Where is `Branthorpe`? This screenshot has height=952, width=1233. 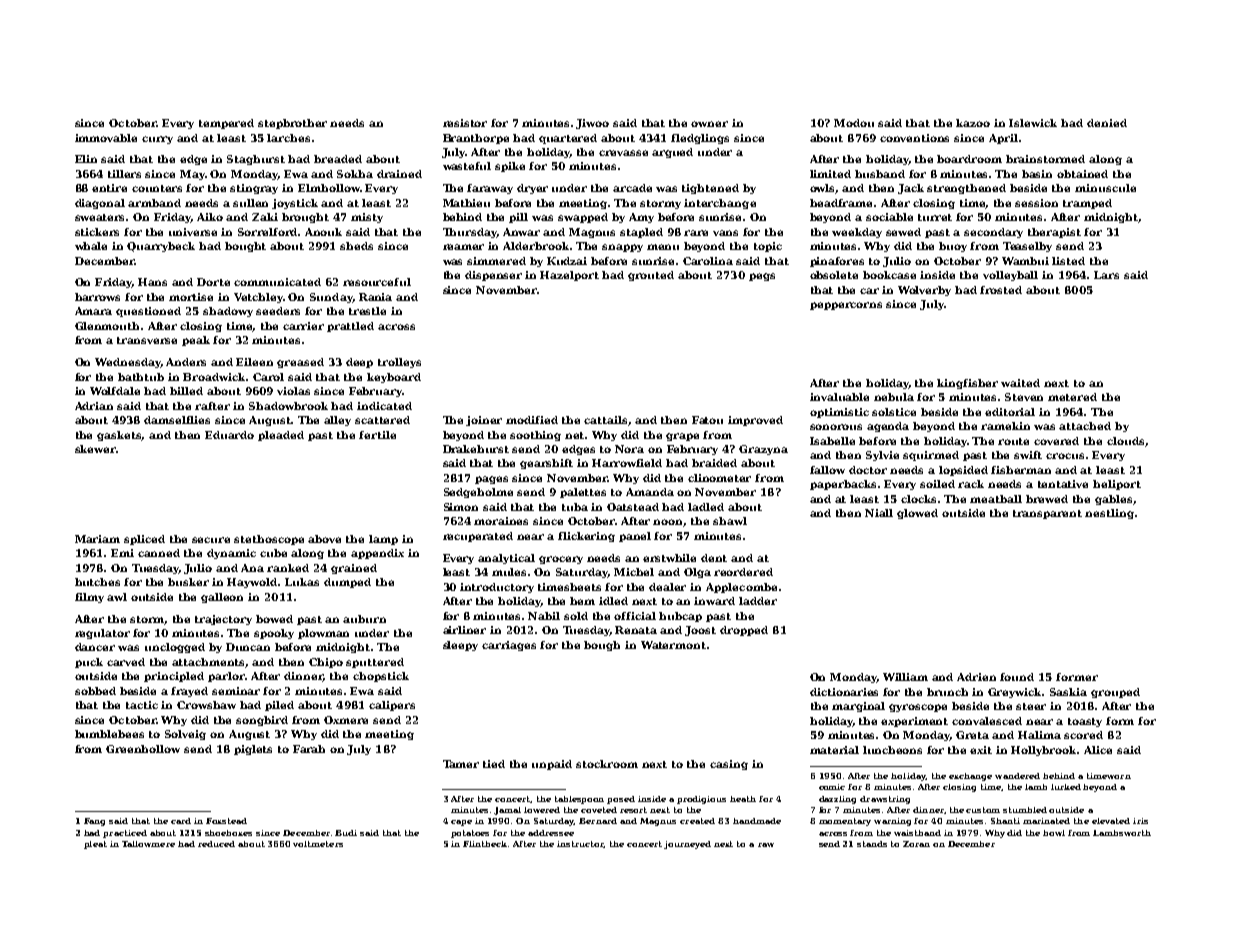 Branthorpe is located at coordinates (476, 139).
